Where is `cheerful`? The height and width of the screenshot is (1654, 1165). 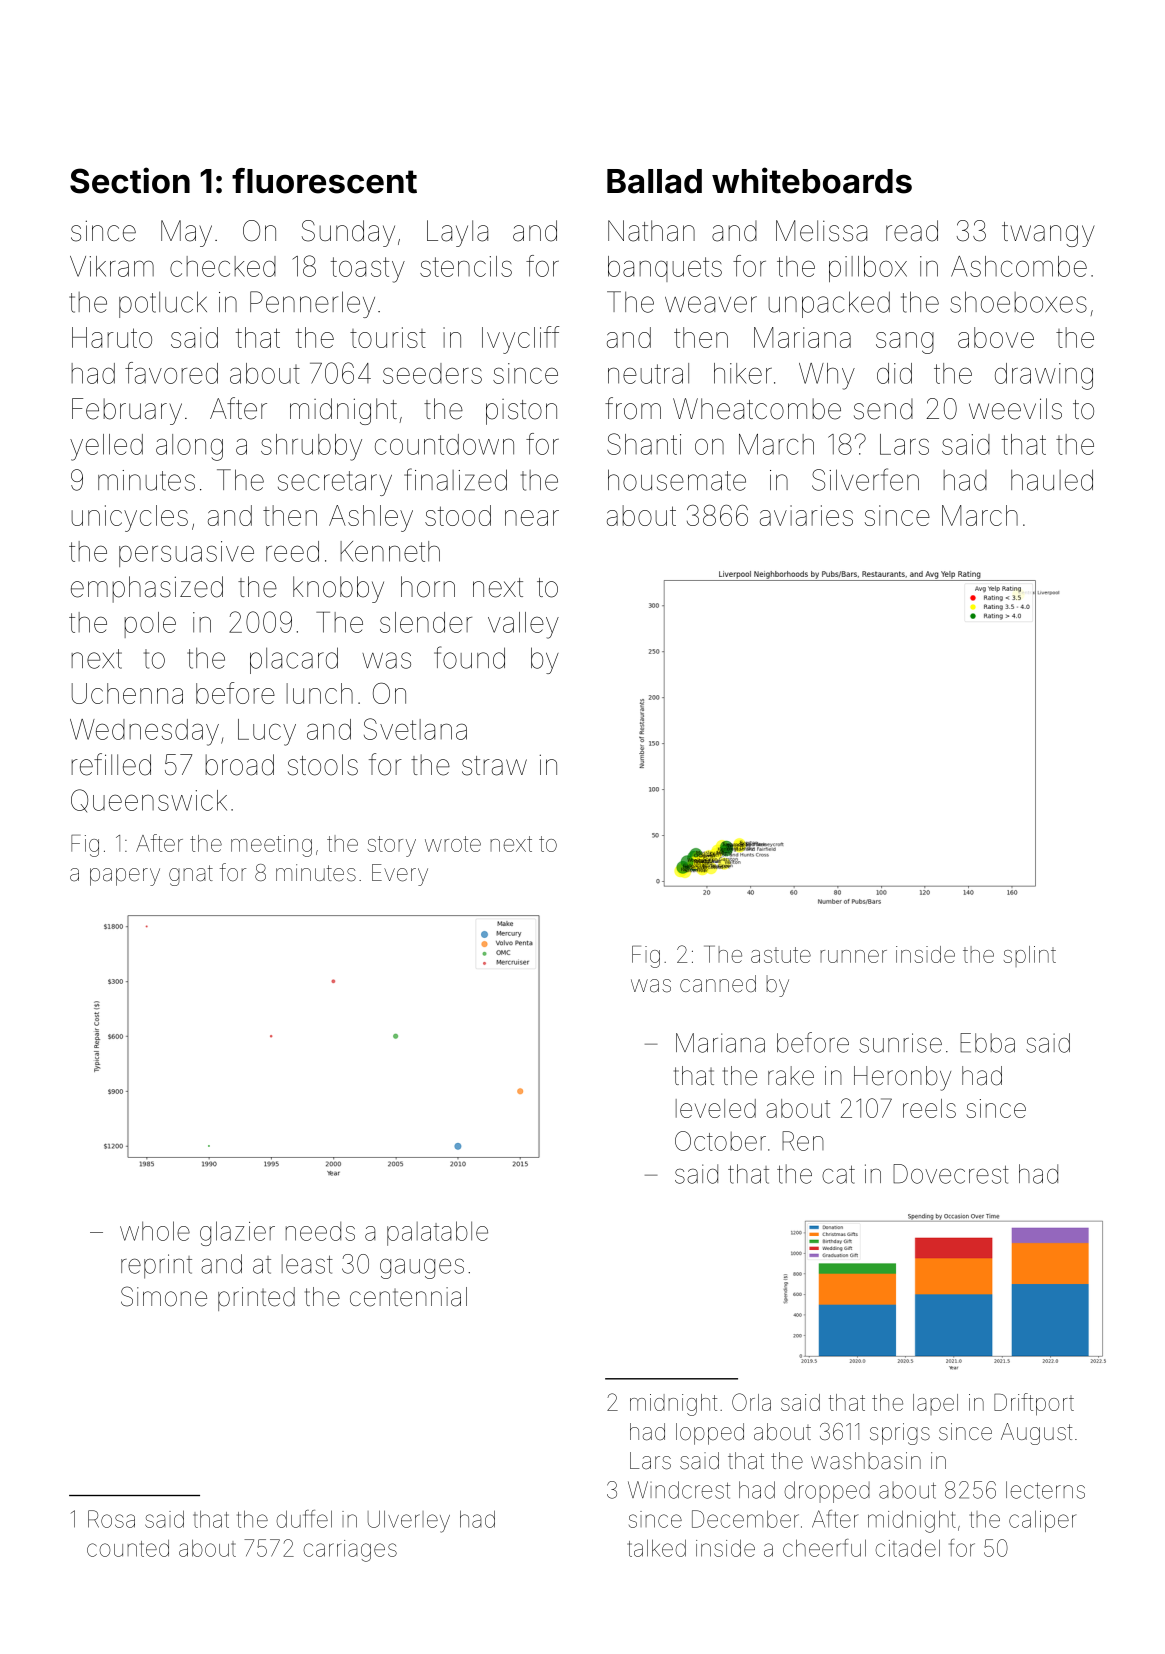
cheerful is located at coordinates (824, 1548).
